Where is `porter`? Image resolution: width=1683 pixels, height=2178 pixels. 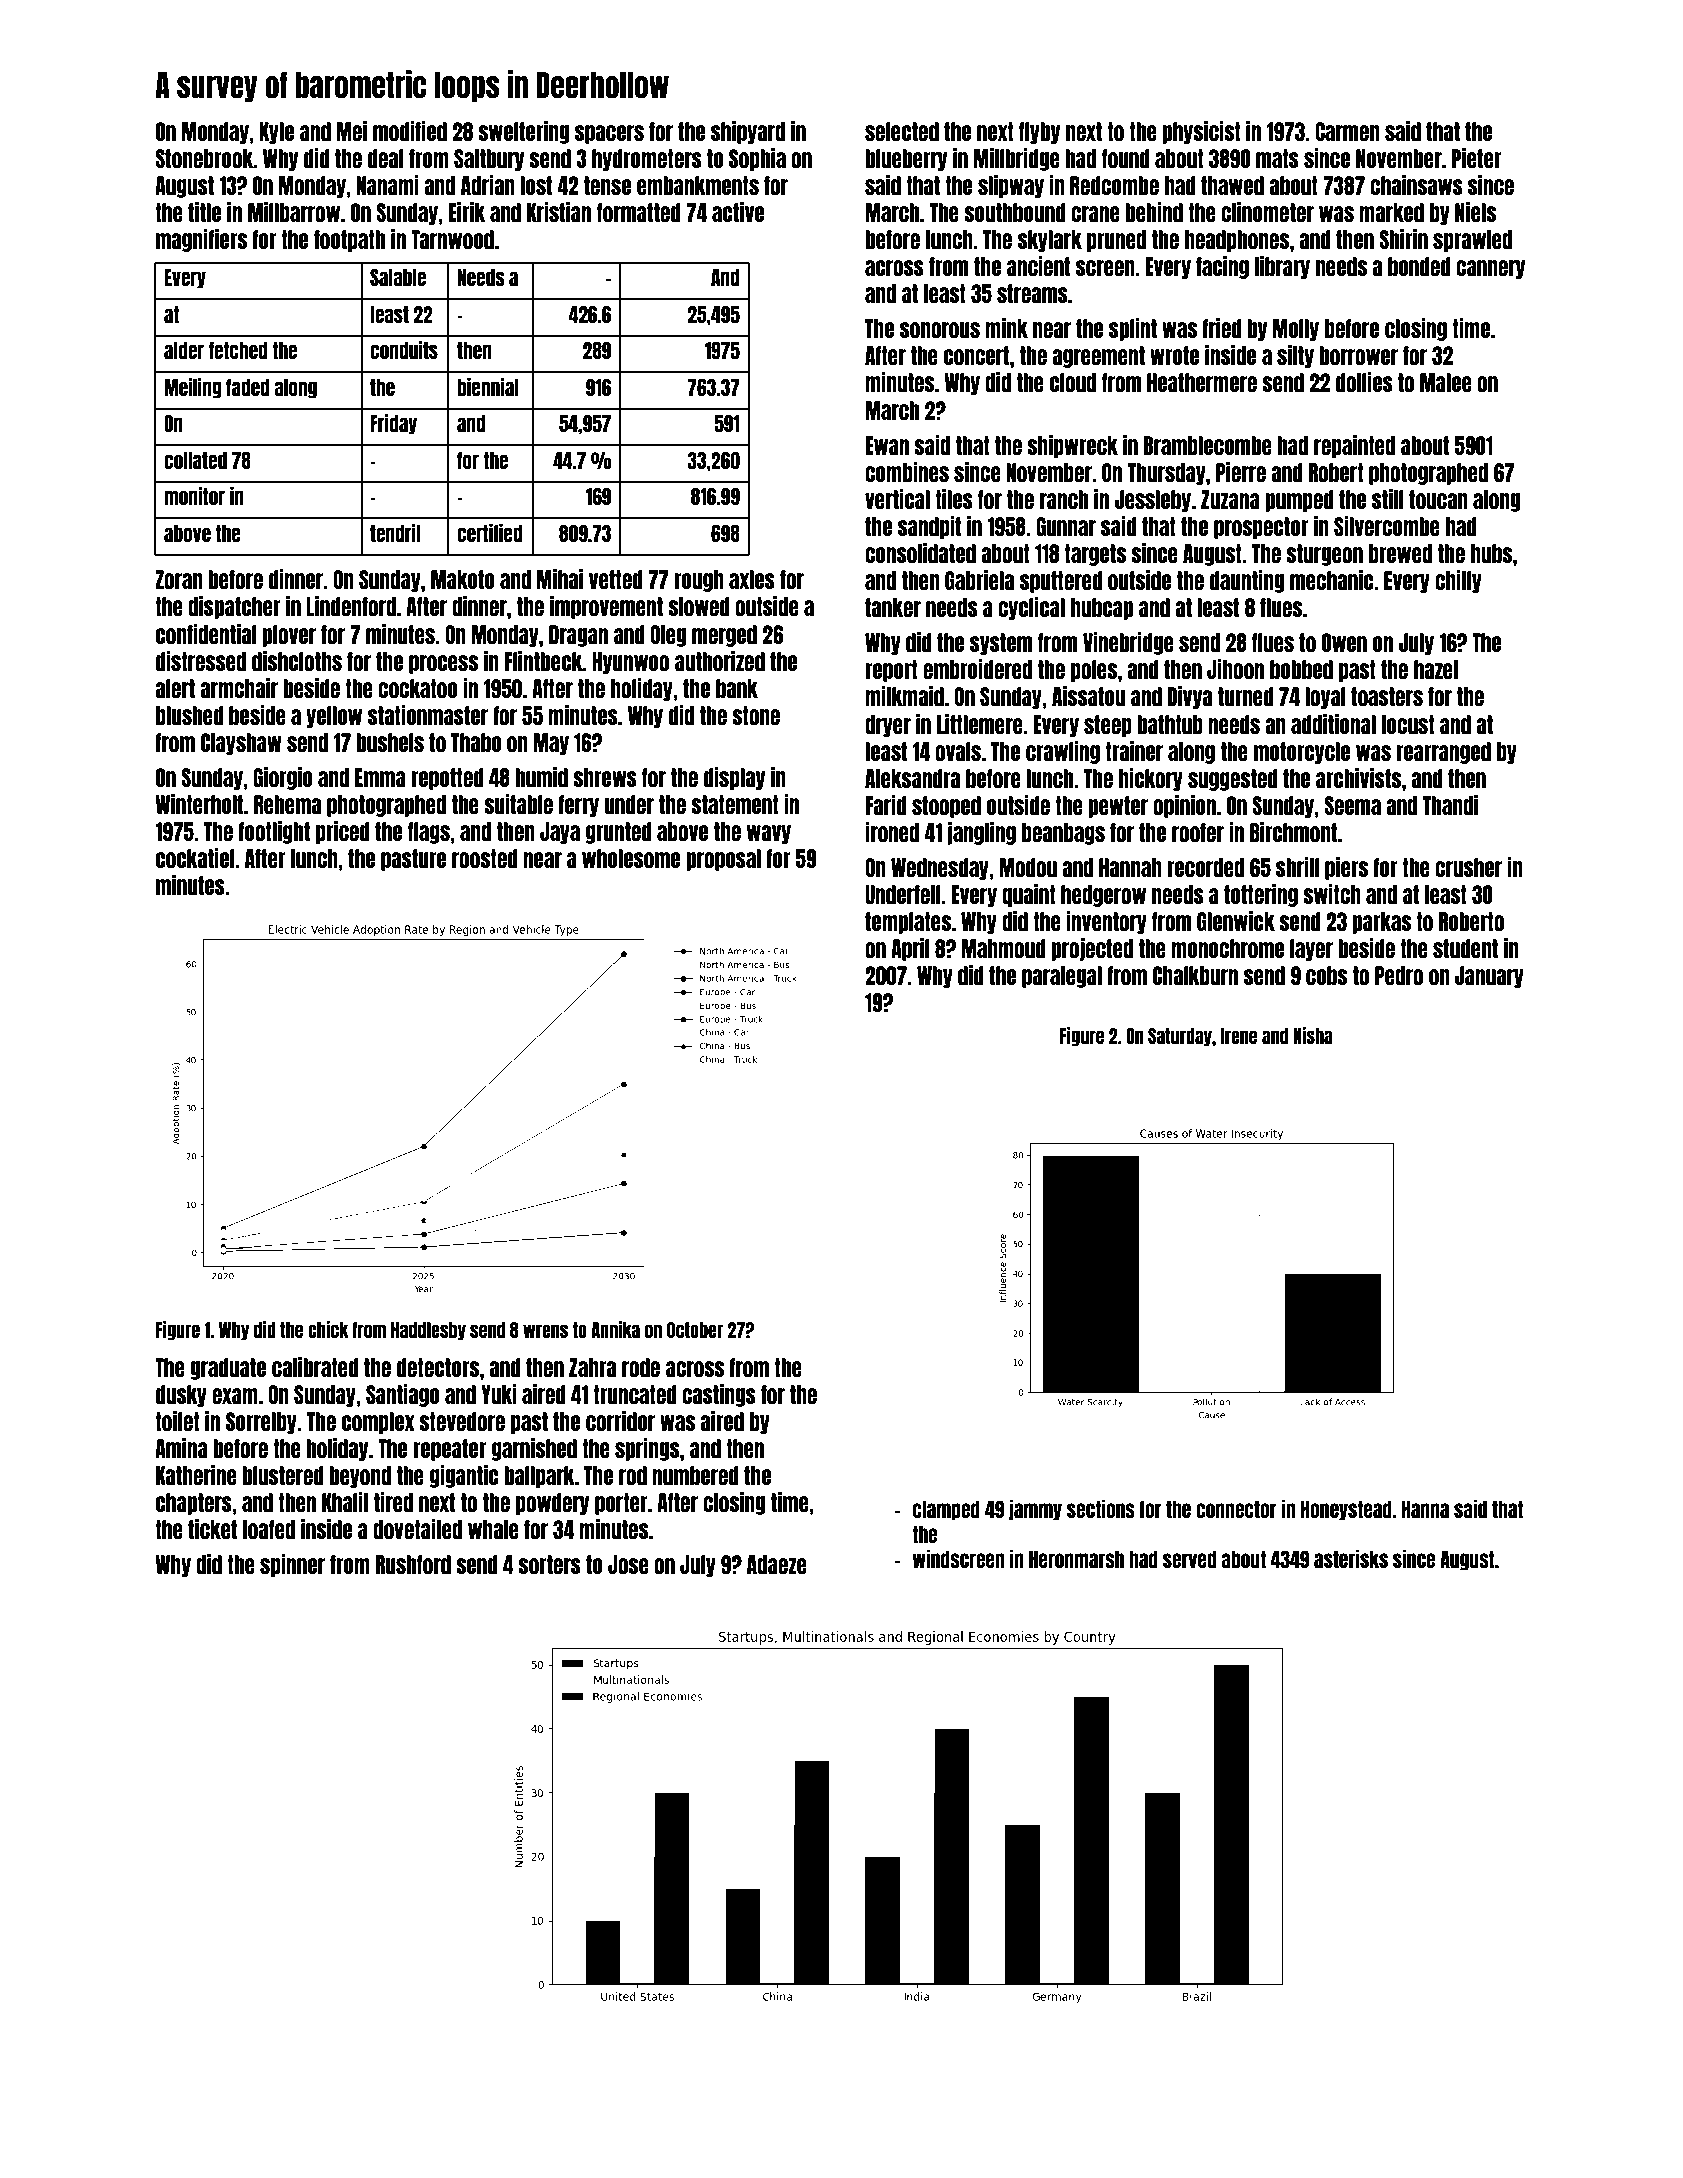
porter is located at coordinates (621, 1504).
